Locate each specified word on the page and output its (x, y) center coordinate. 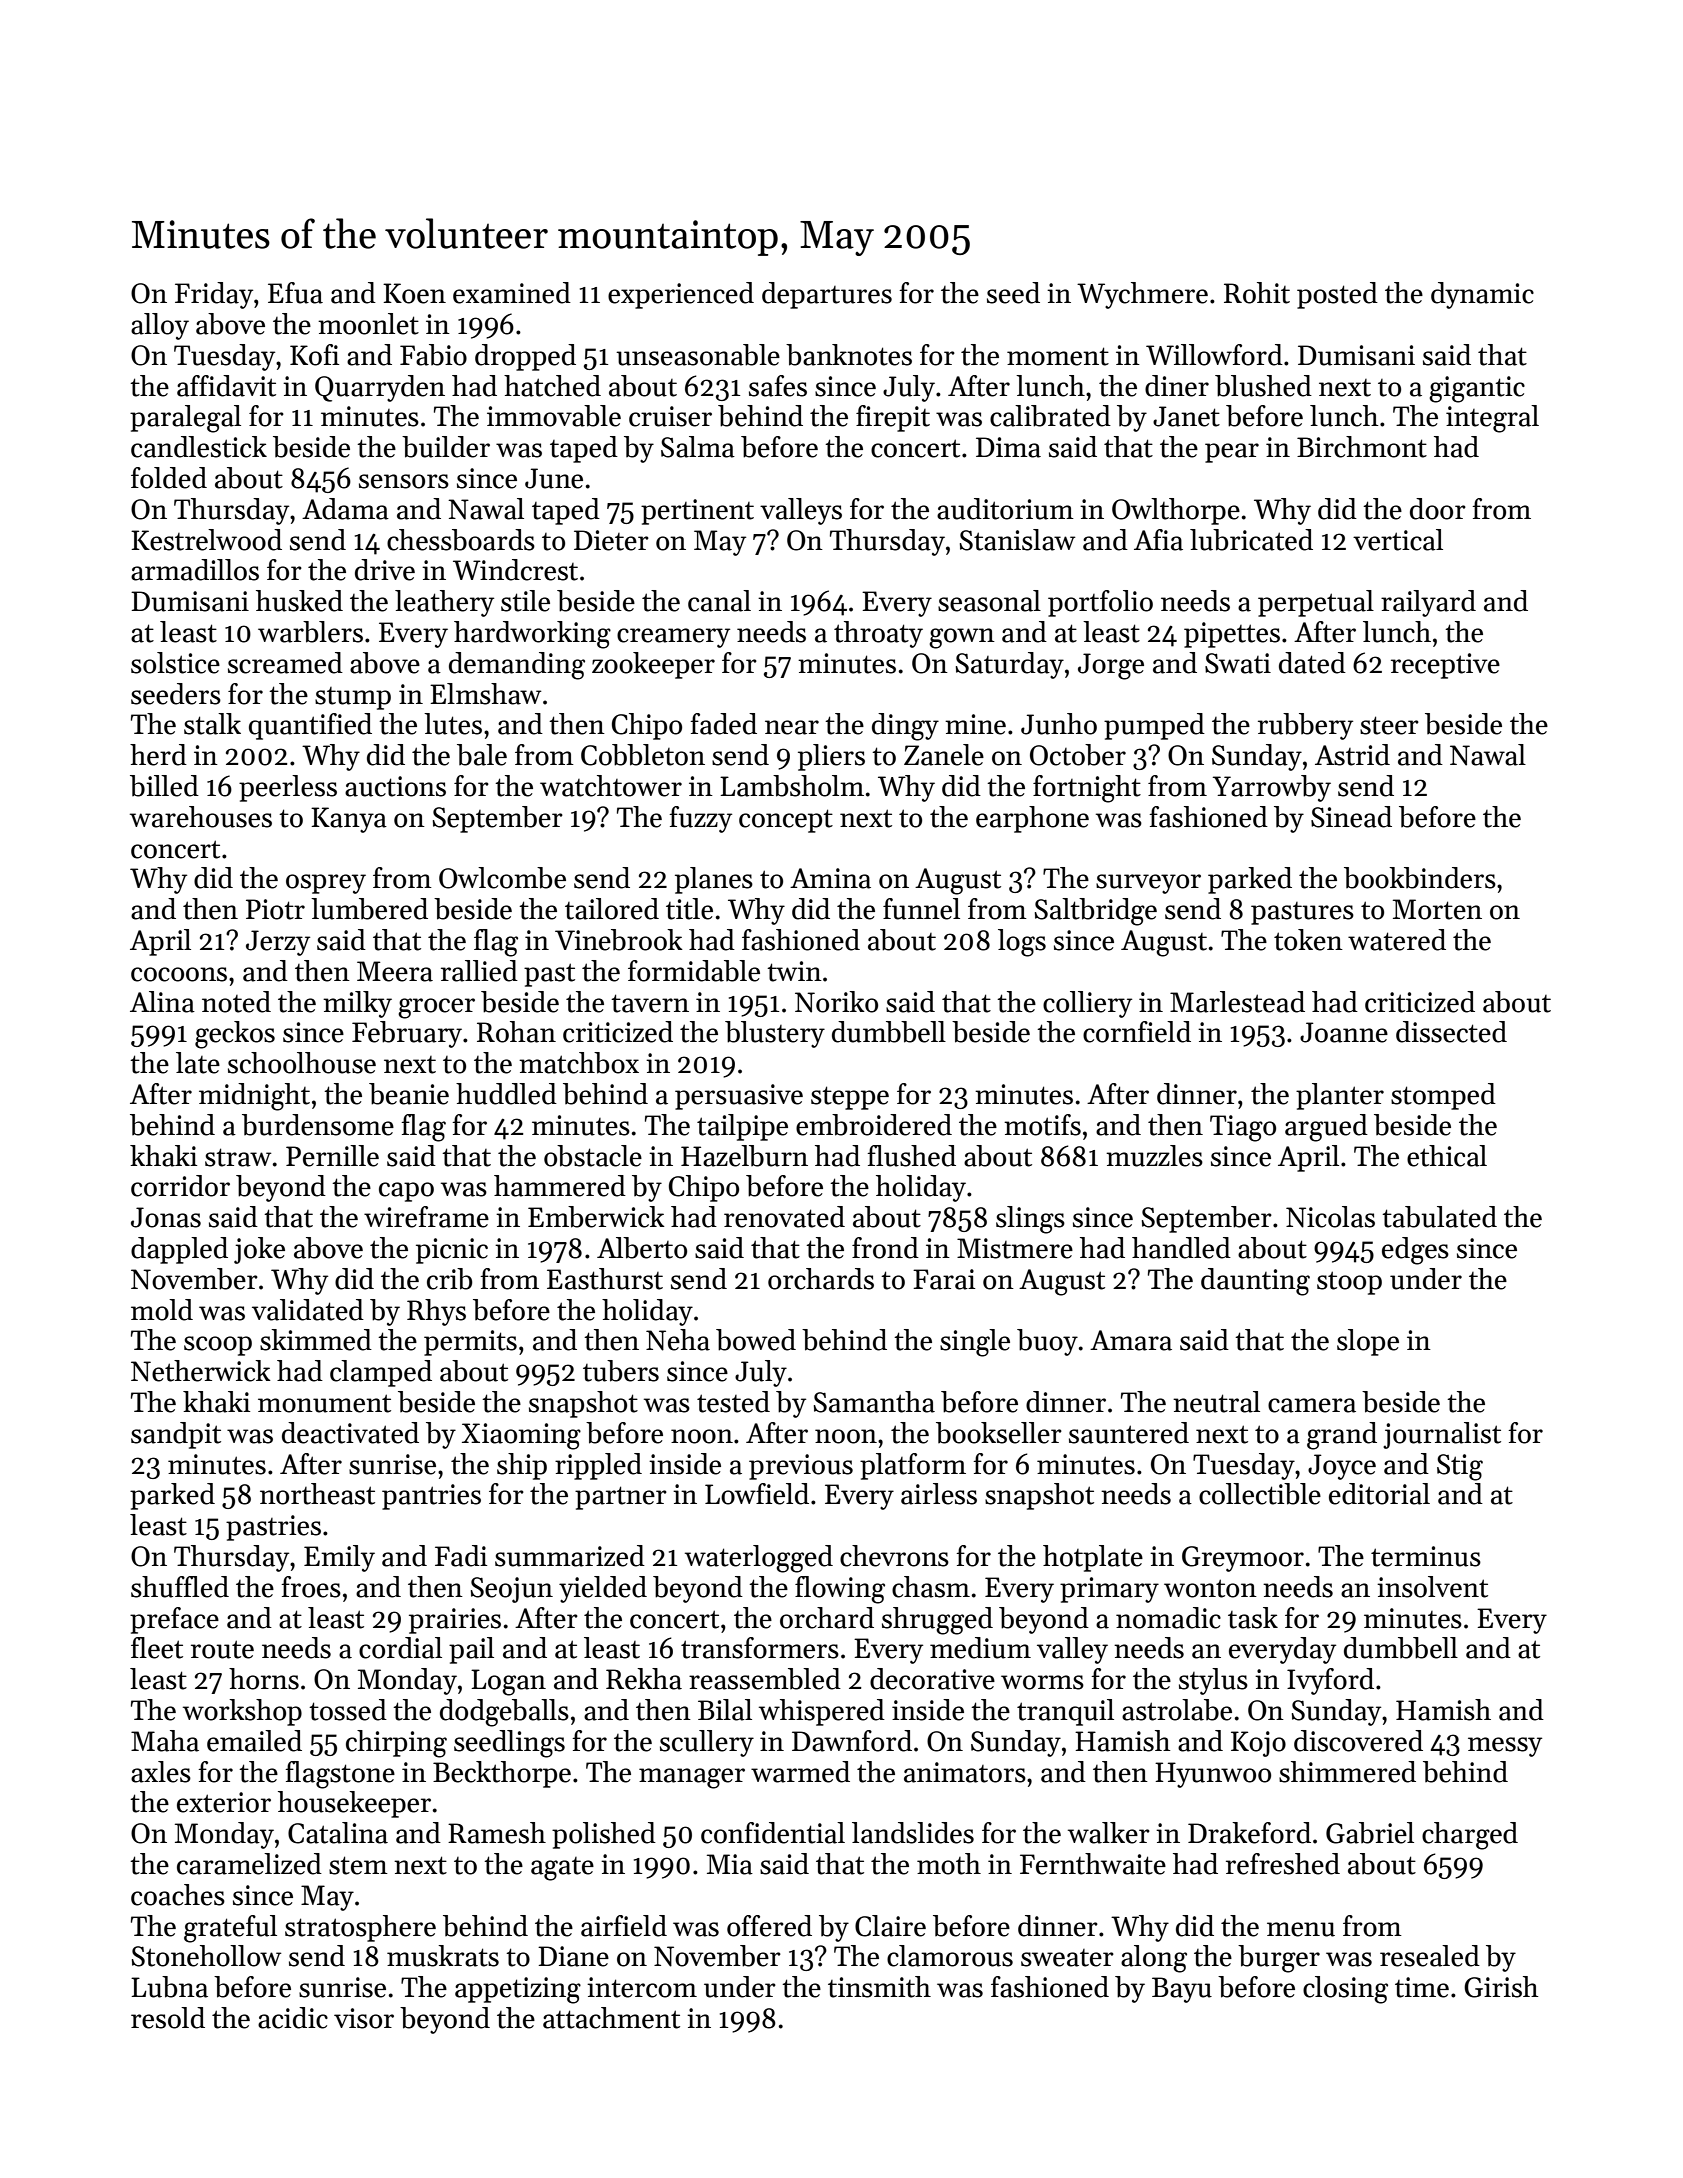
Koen (414, 293)
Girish (1501, 1987)
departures (827, 295)
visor (364, 2018)
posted (1337, 295)
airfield (624, 1926)
